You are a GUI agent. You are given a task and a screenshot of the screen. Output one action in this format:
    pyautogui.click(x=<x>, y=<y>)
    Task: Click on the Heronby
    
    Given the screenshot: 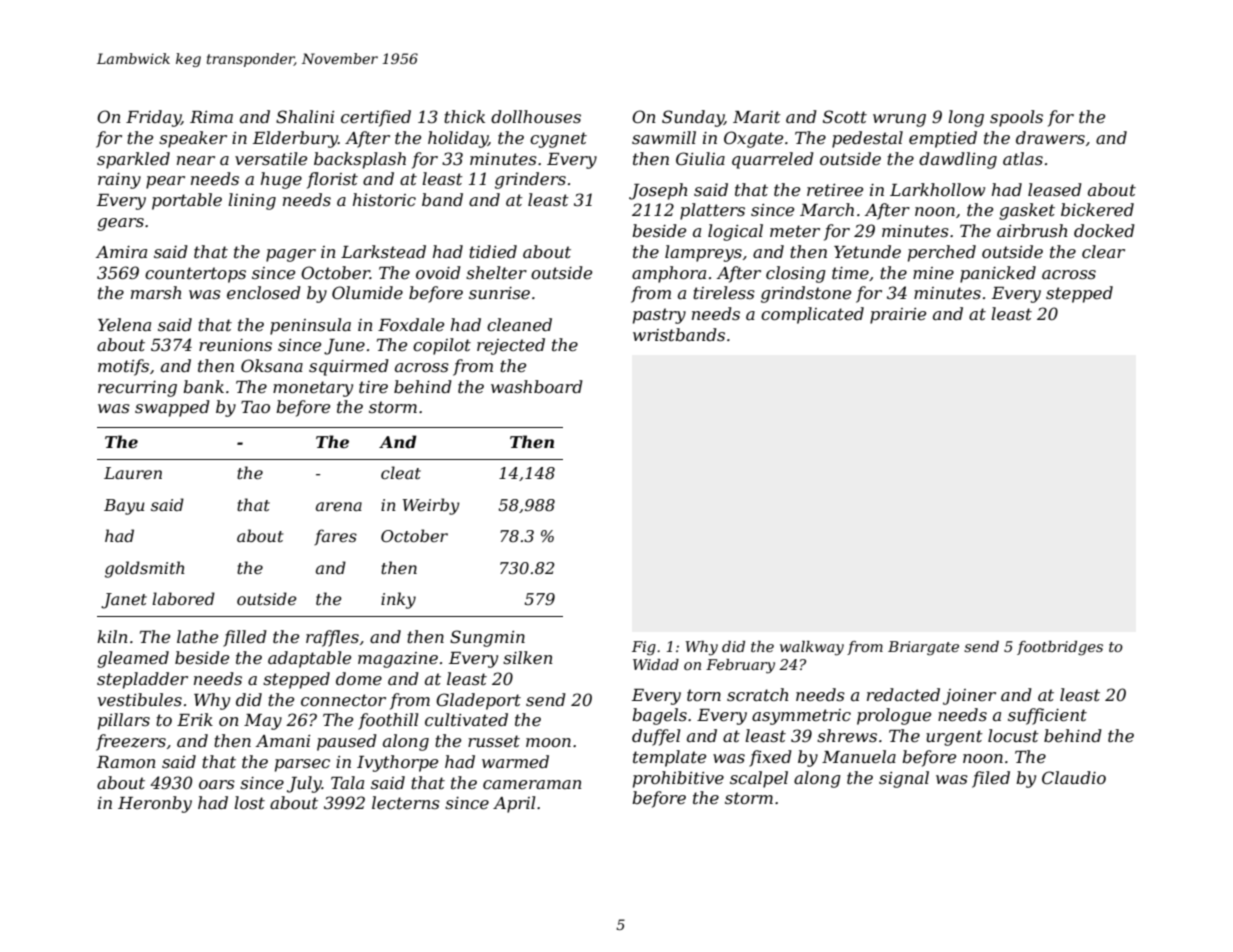 What is the action you would take?
    pyautogui.click(x=155, y=804)
